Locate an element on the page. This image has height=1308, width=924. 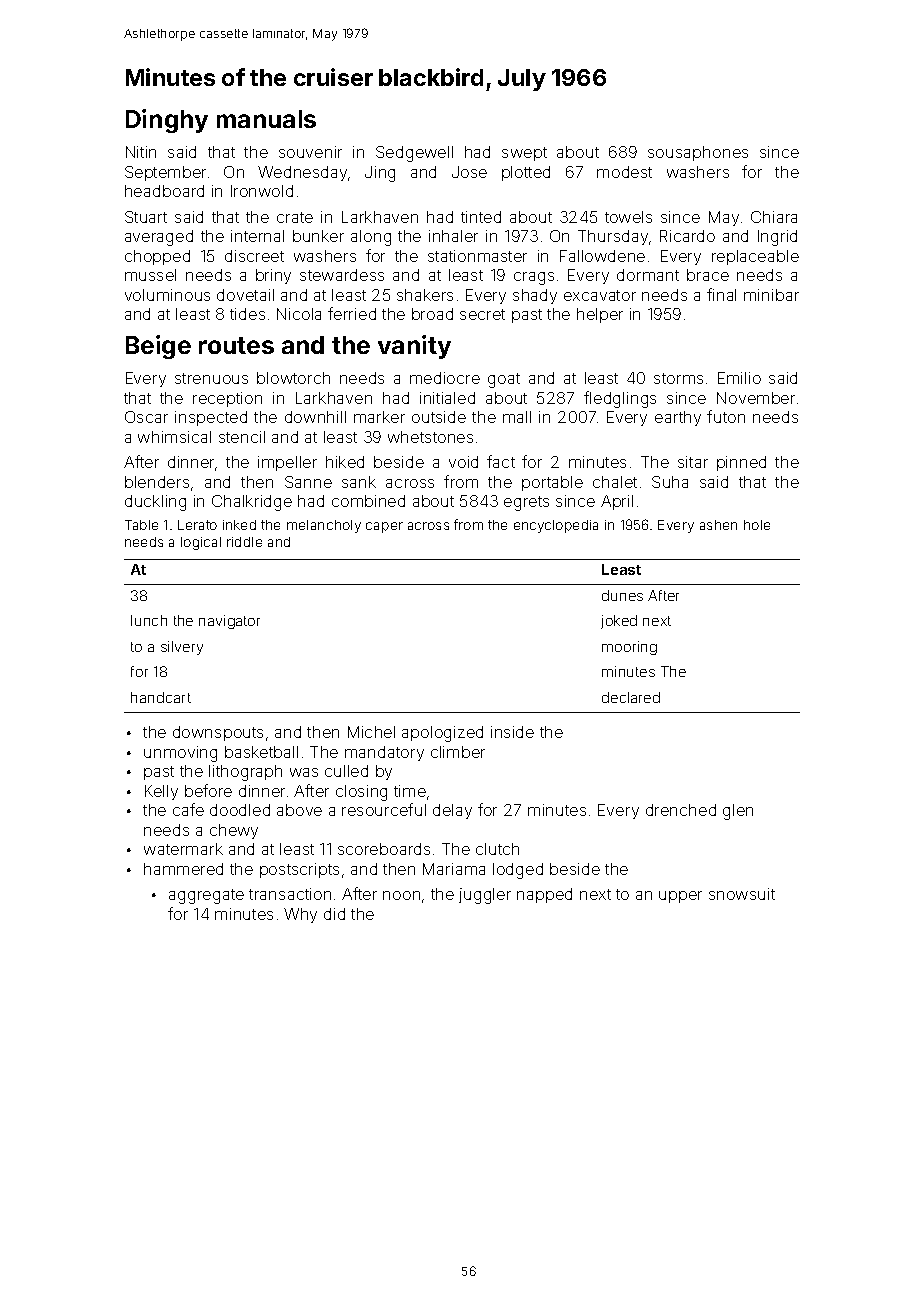
hole is located at coordinates (757, 525).
